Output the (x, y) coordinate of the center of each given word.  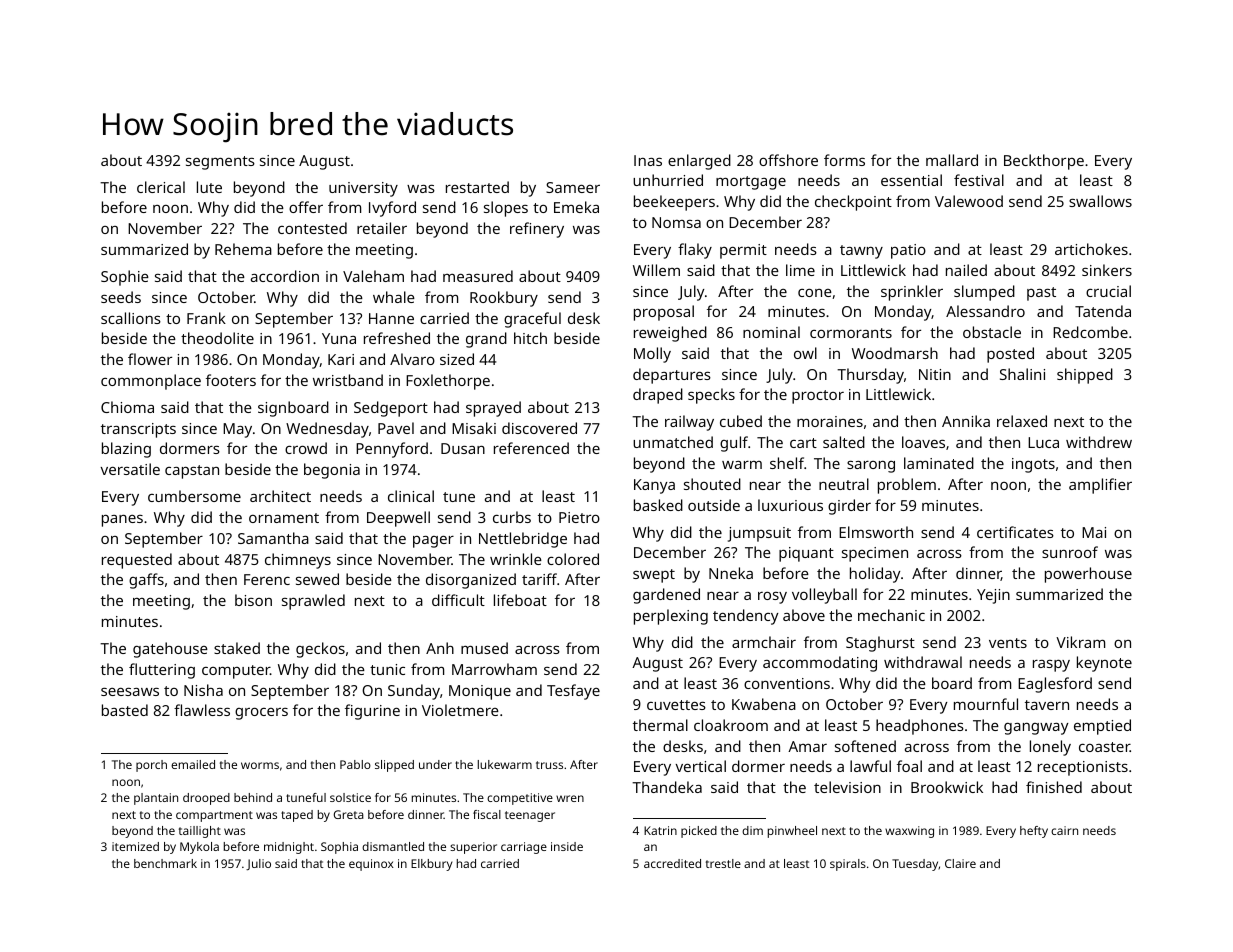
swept (654, 576)
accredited (672, 863)
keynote (1104, 664)
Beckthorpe (1044, 162)
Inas (648, 160)
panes (122, 520)
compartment (214, 816)
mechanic (891, 615)
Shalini (1022, 374)
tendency (746, 617)
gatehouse (170, 650)
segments (220, 163)
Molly (652, 355)
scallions (131, 318)
